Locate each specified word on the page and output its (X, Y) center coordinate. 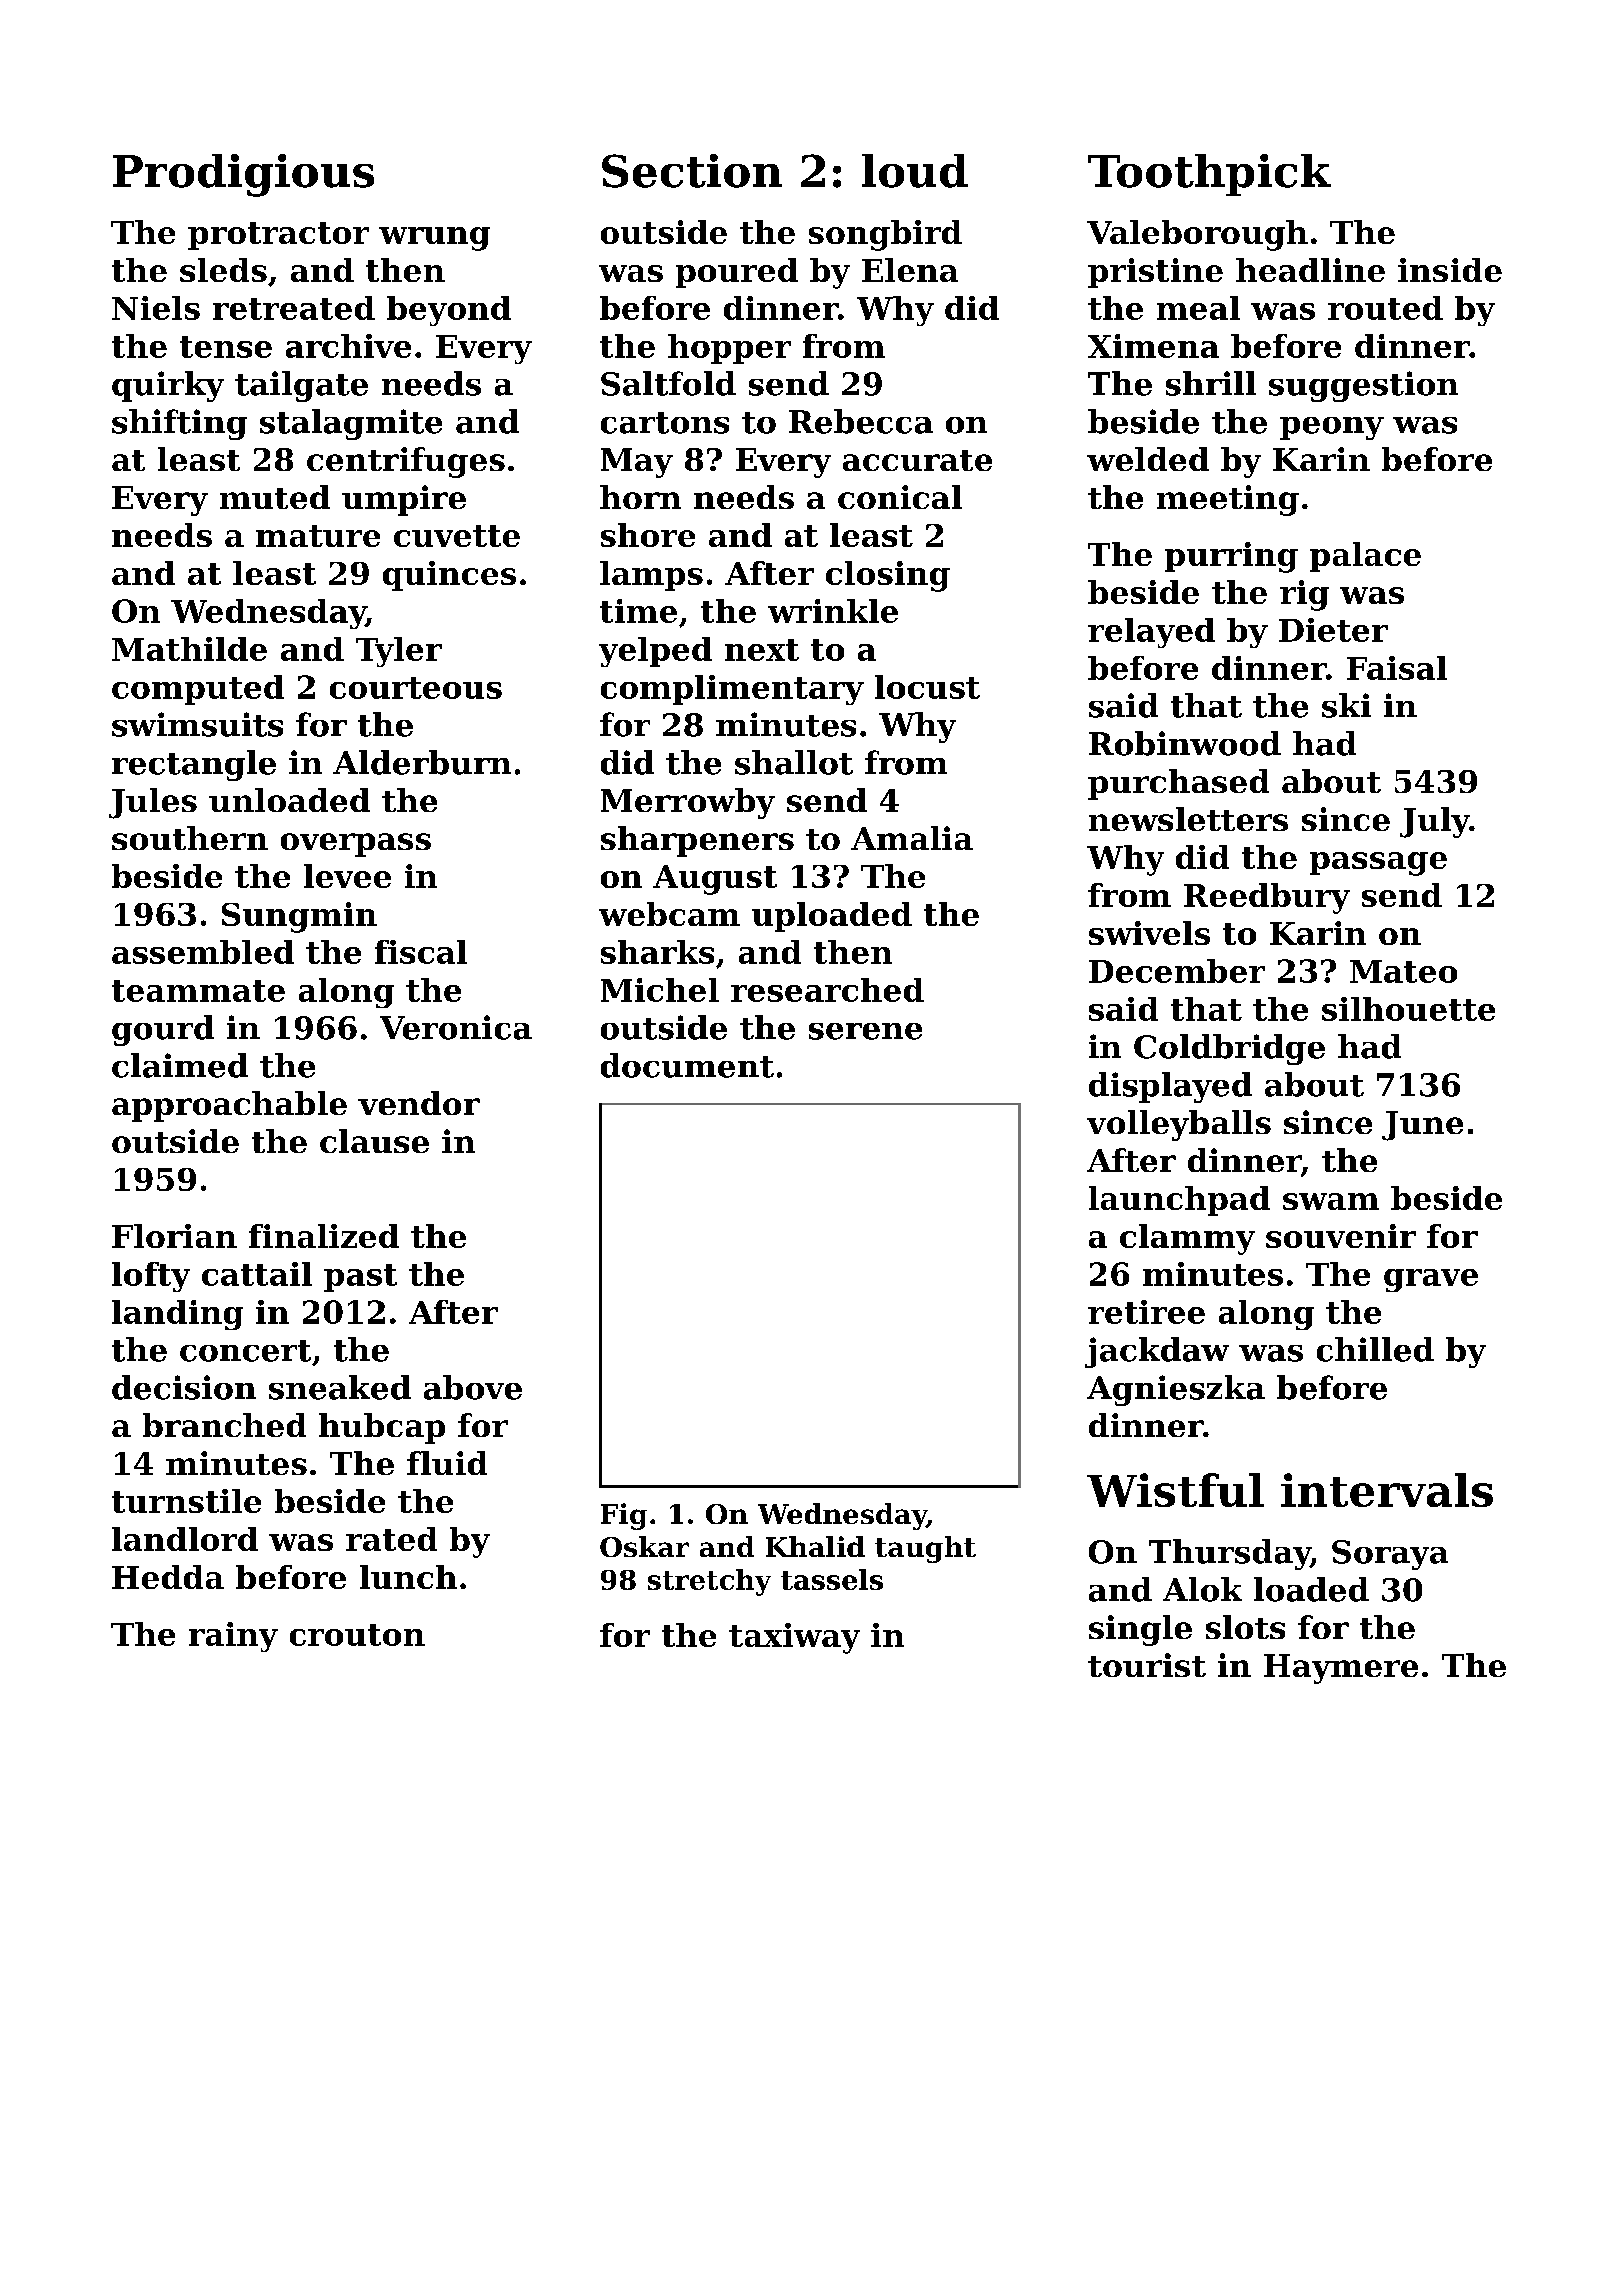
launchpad (1179, 1201)
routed (1385, 308)
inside (1450, 270)
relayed (1151, 633)
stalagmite (351, 424)
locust (927, 687)
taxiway (794, 1638)
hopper (729, 349)
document (687, 1065)
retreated (294, 308)
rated (391, 1539)
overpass (356, 845)
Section (692, 171)
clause (374, 1141)
